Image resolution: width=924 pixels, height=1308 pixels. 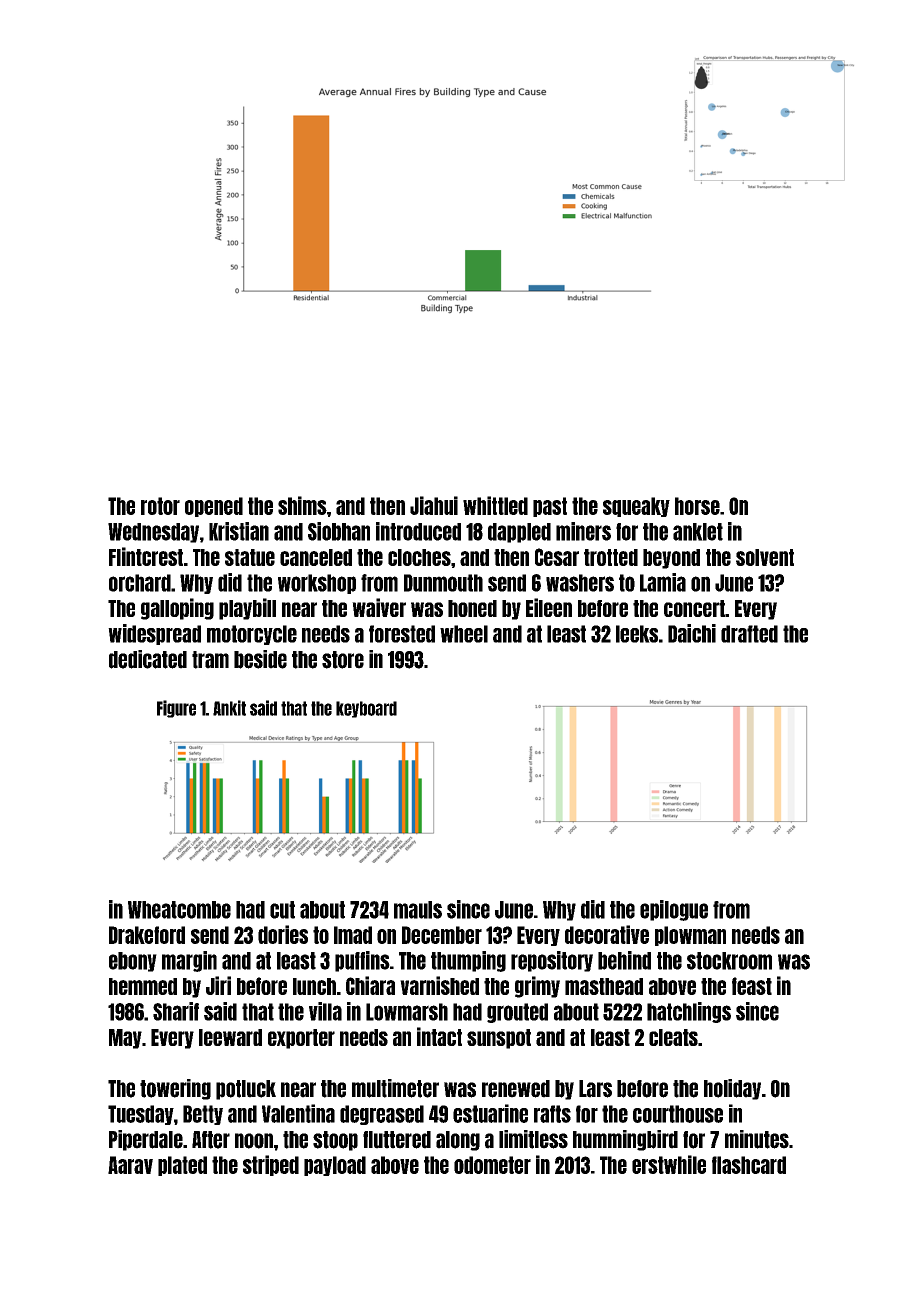 What do you see at coordinates (148, 659) in the page?
I see `dedicated` at bounding box center [148, 659].
